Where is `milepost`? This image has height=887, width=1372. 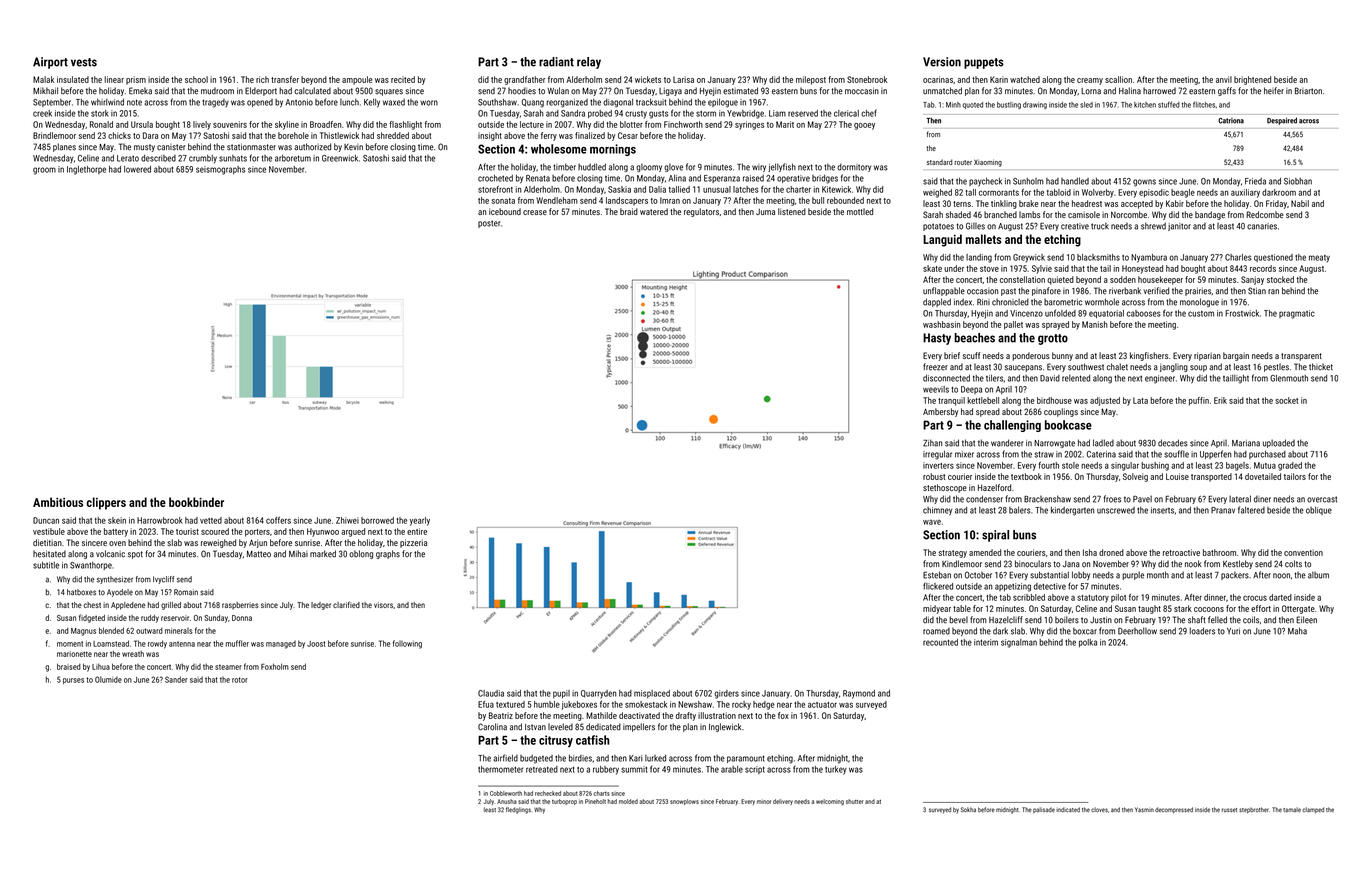
milepost is located at coordinates (811, 80).
